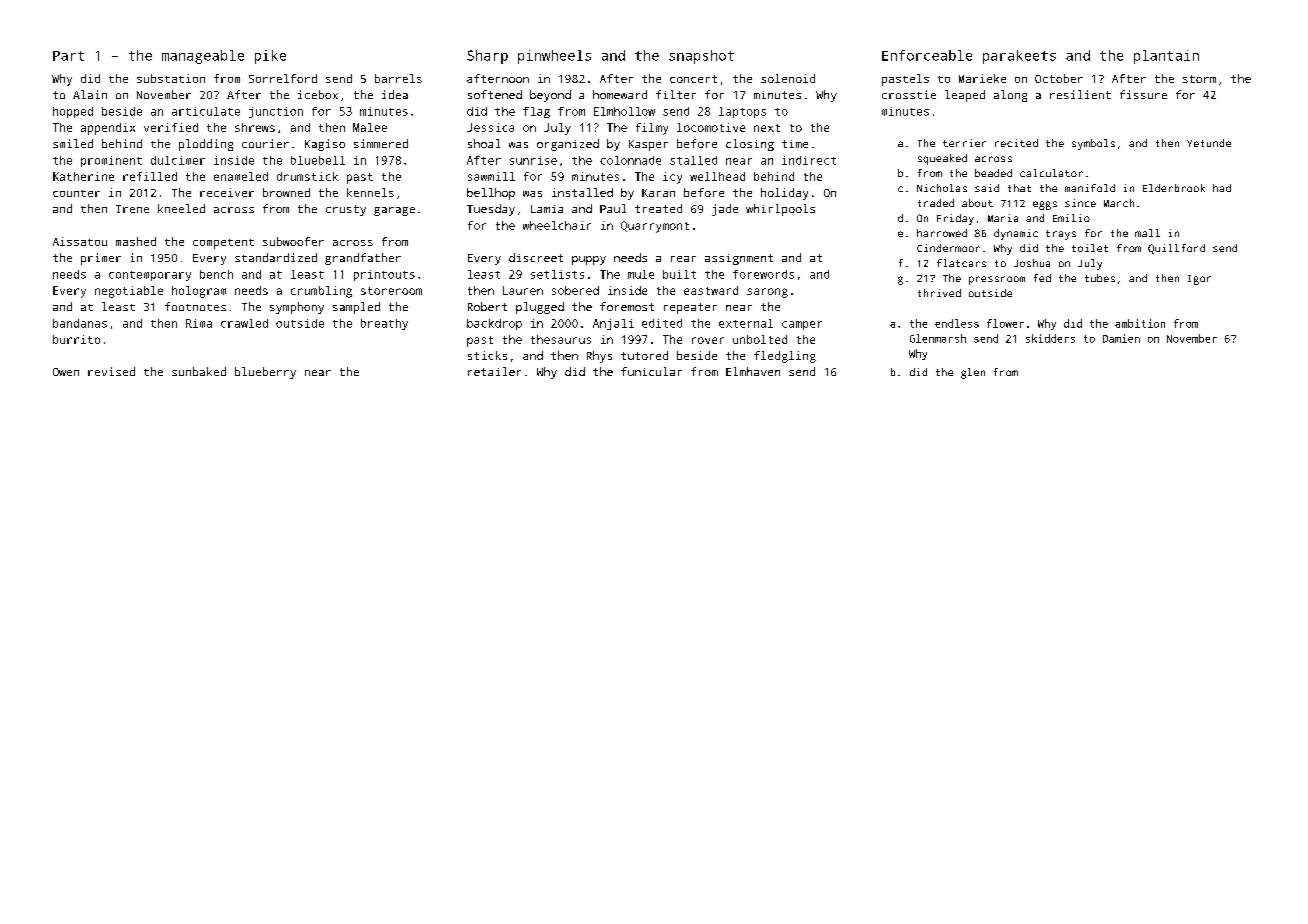 Image resolution: width=1308 pixels, height=924 pixels. What do you see at coordinates (276, 257) in the screenshot?
I see `standardized` at bounding box center [276, 257].
